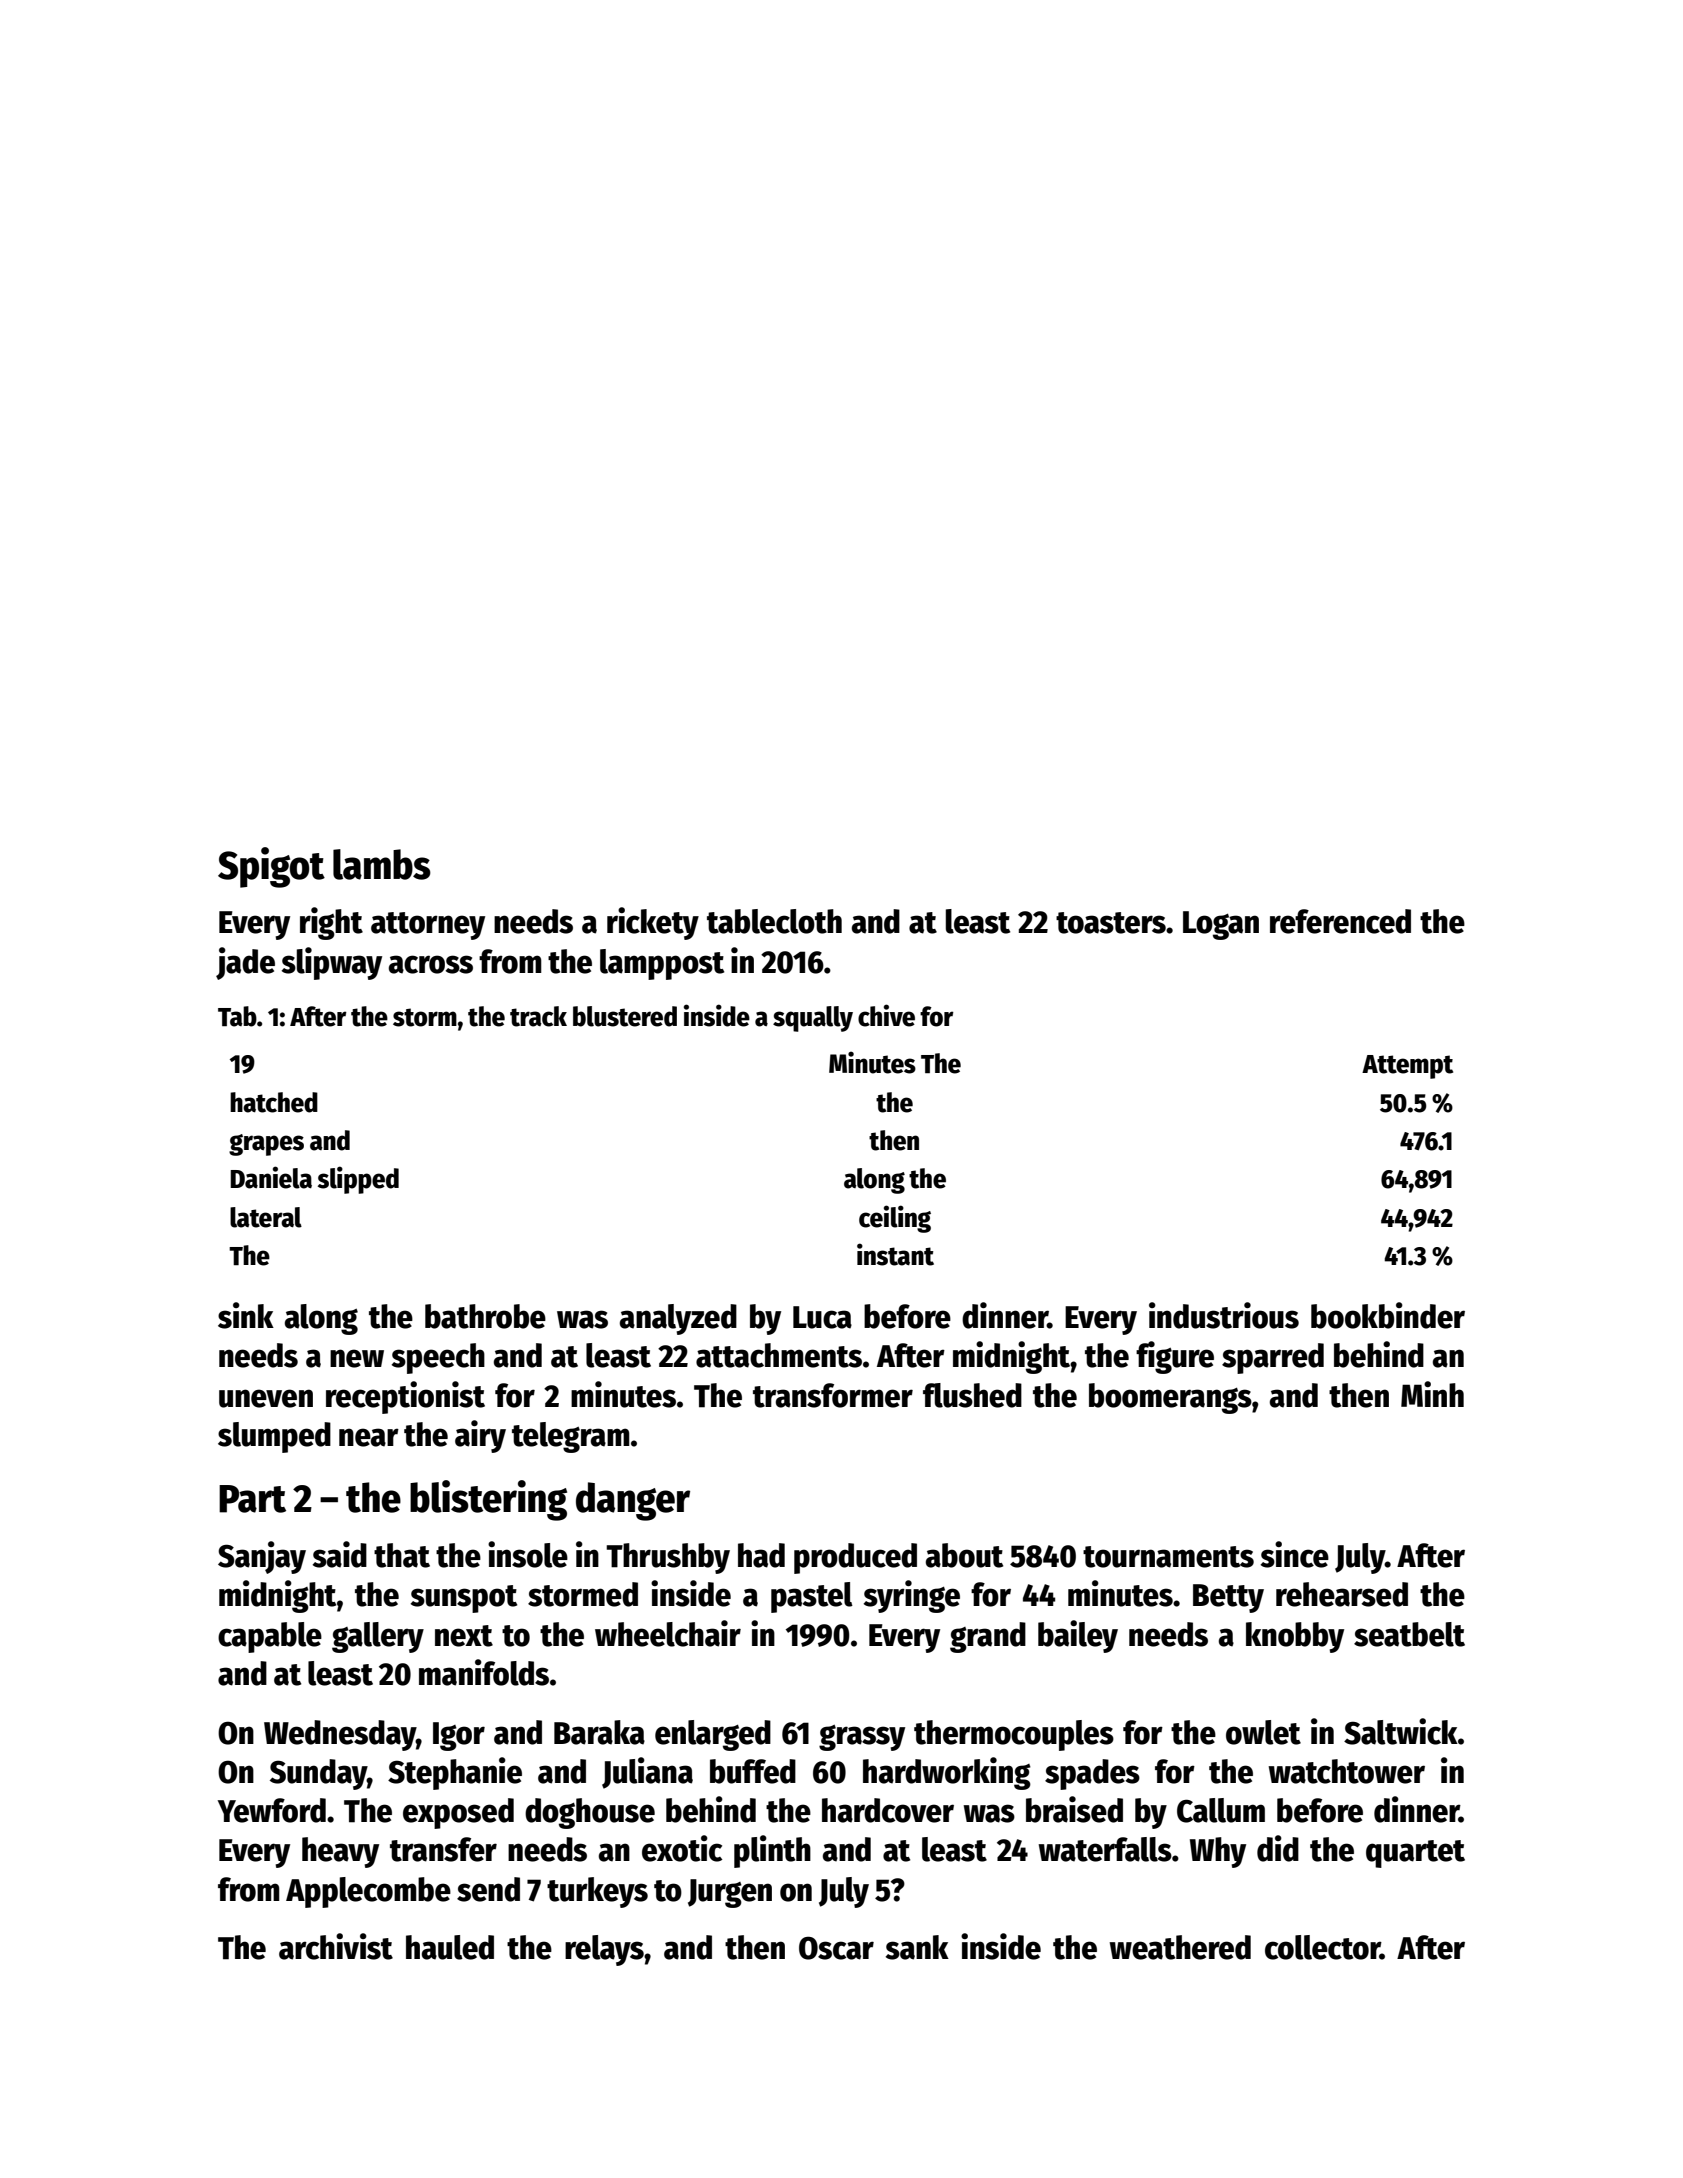 The image size is (1683, 2178). What do you see at coordinates (1221, 925) in the document?
I see `Logan` at bounding box center [1221, 925].
